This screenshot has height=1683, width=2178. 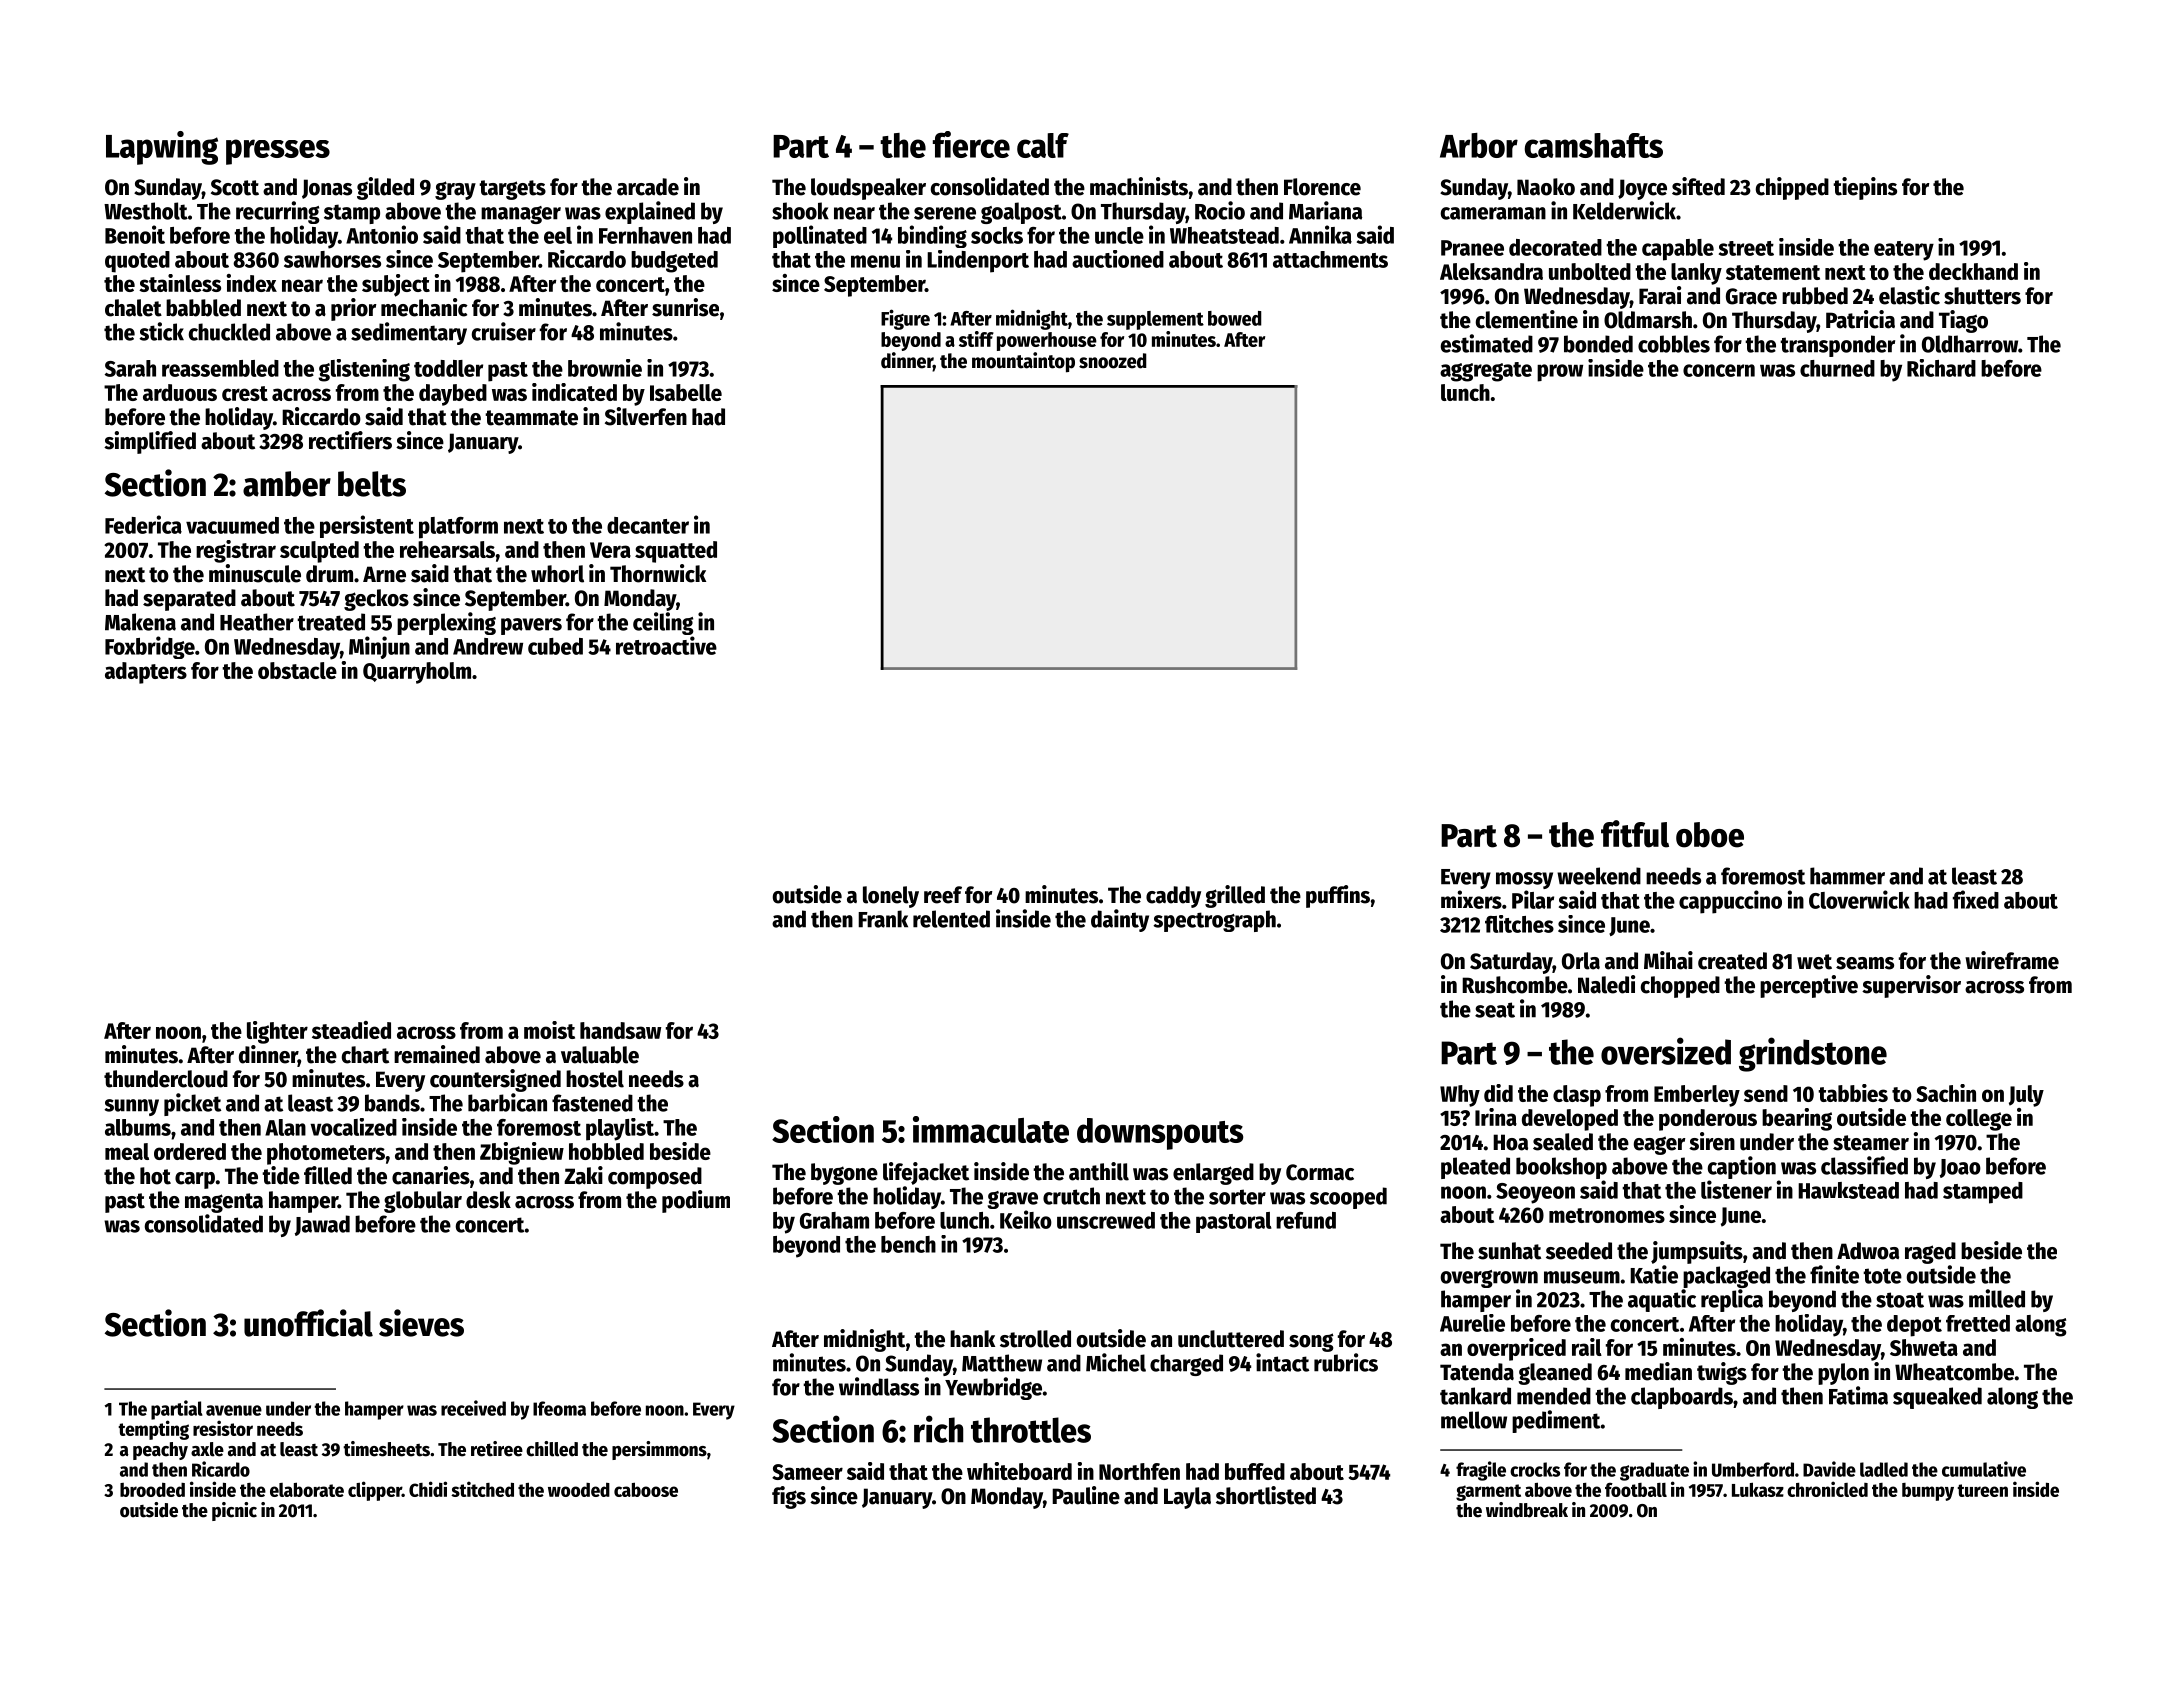 What do you see at coordinates (482, 1489) in the screenshot?
I see `stitched` at bounding box center [482, 1489].
